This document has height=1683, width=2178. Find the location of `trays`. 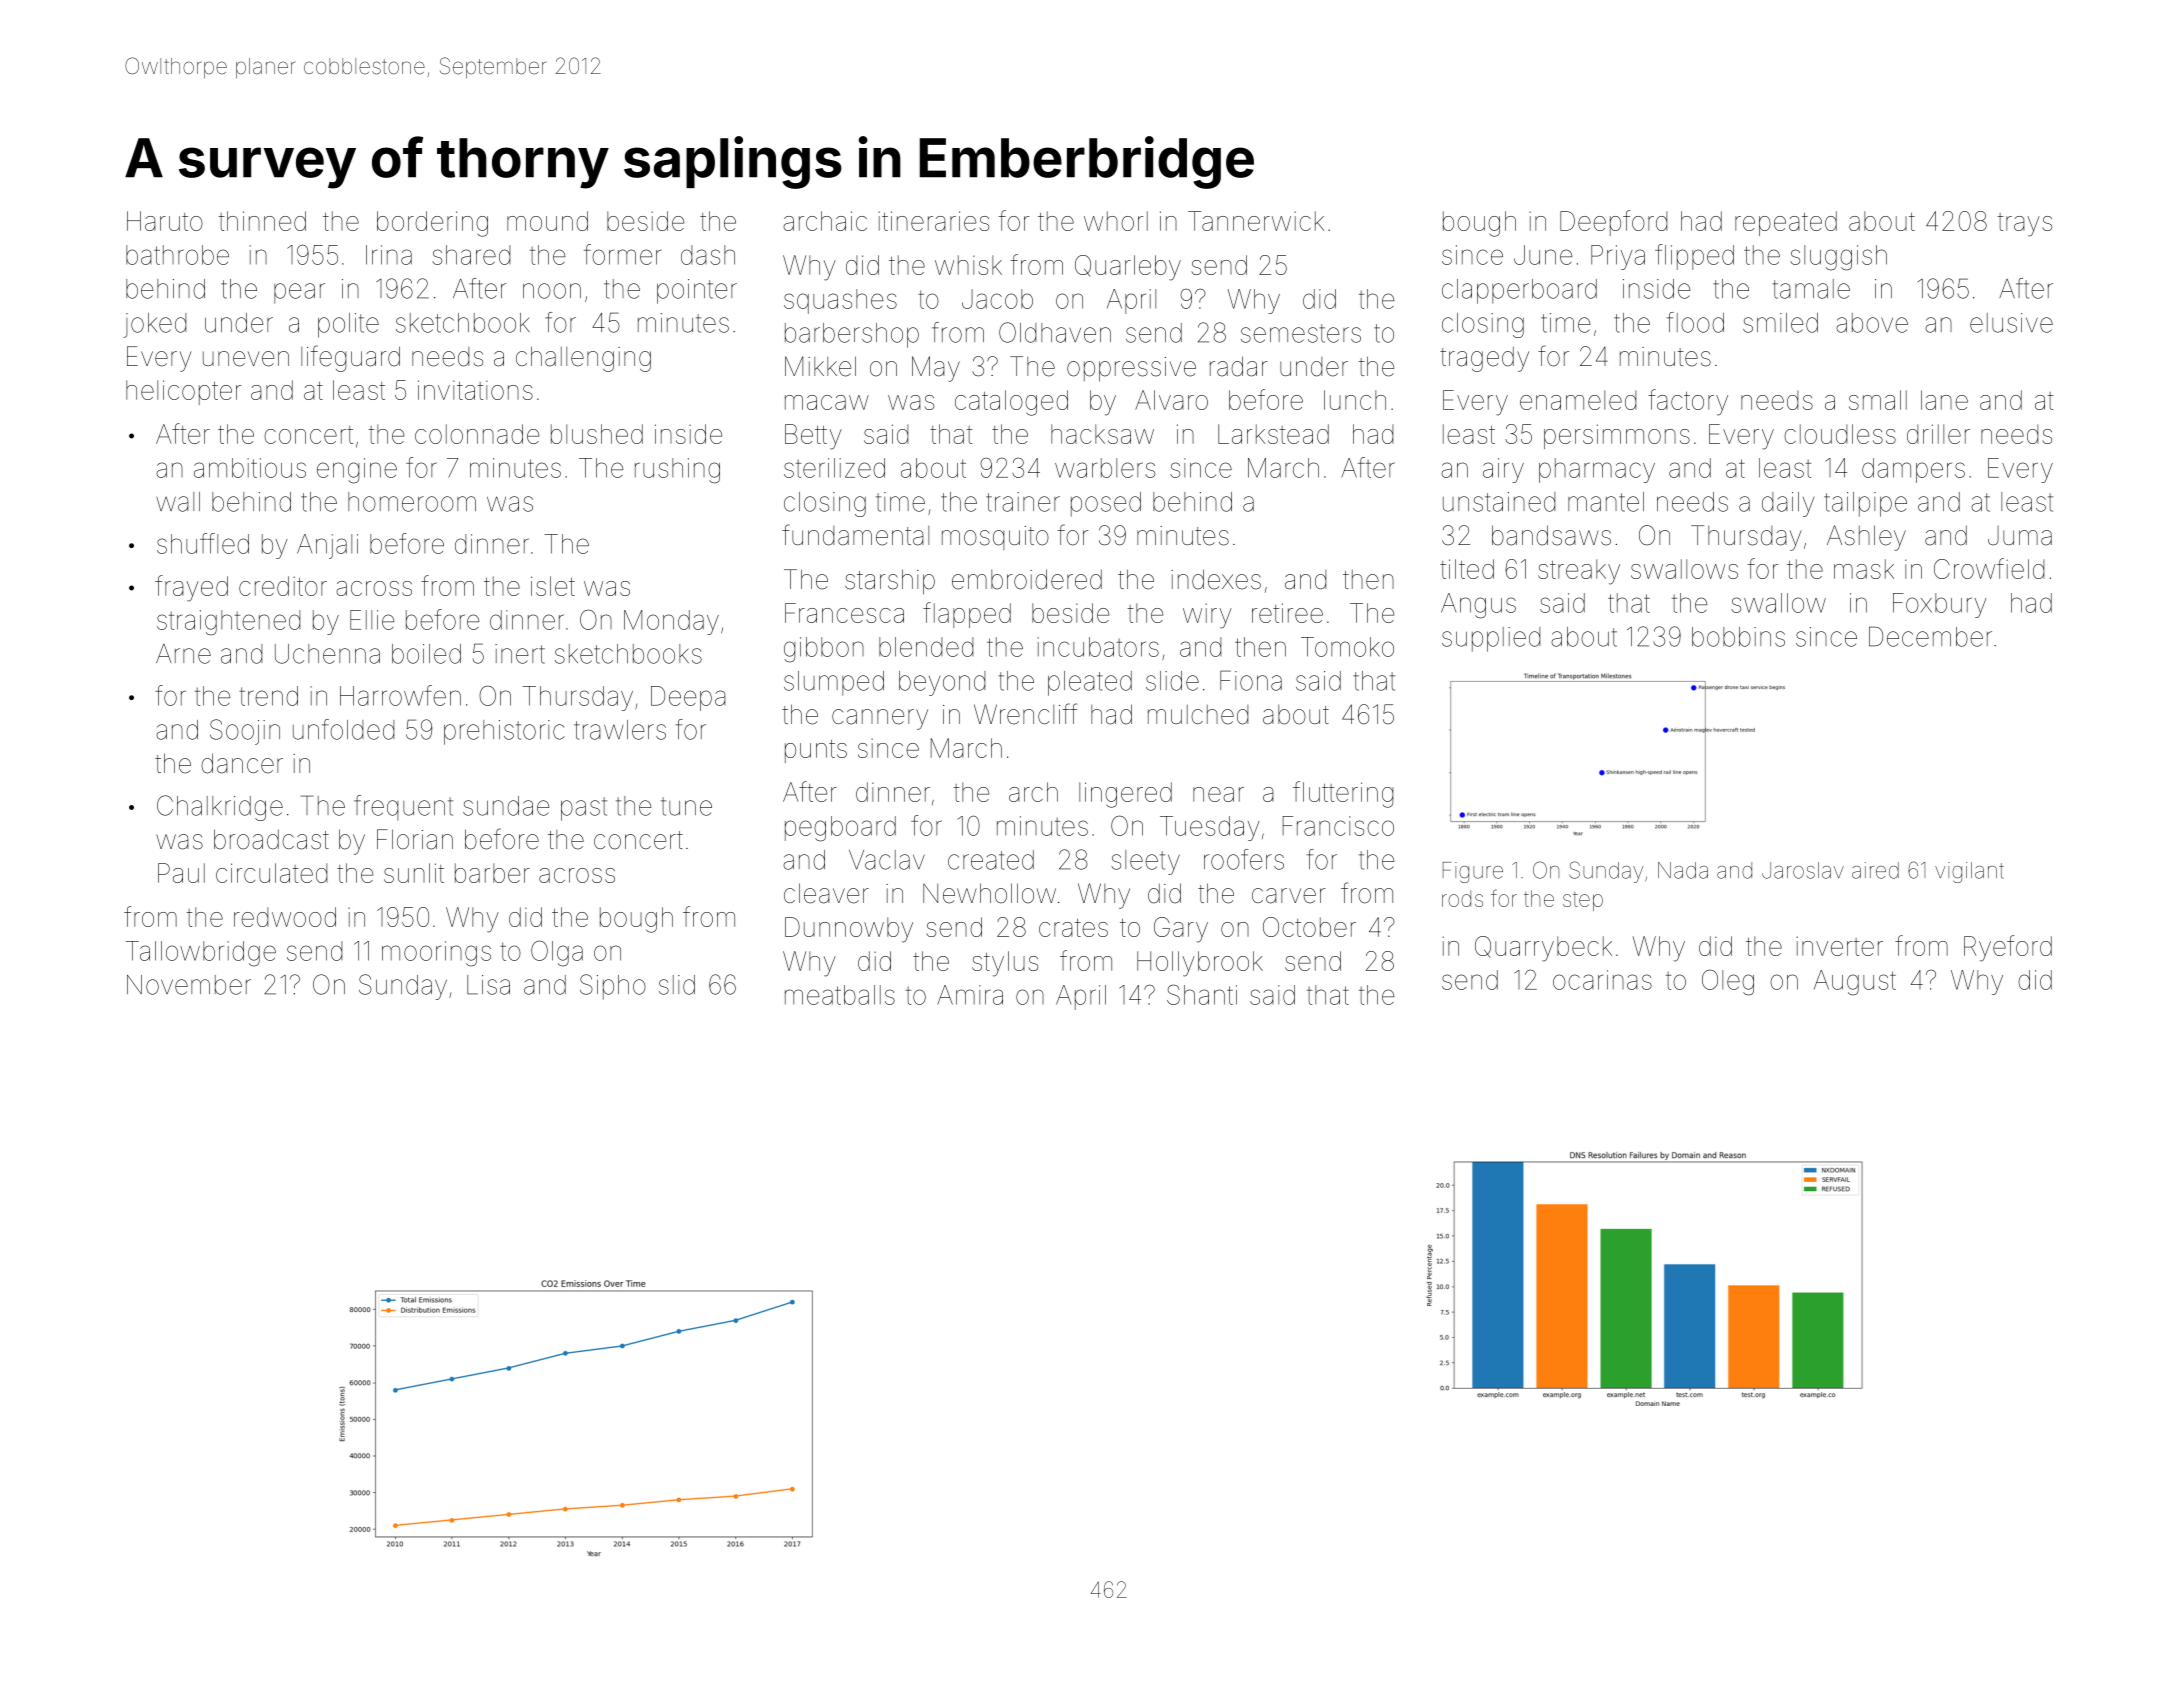

trays is located at coordinates (2025, 225).
